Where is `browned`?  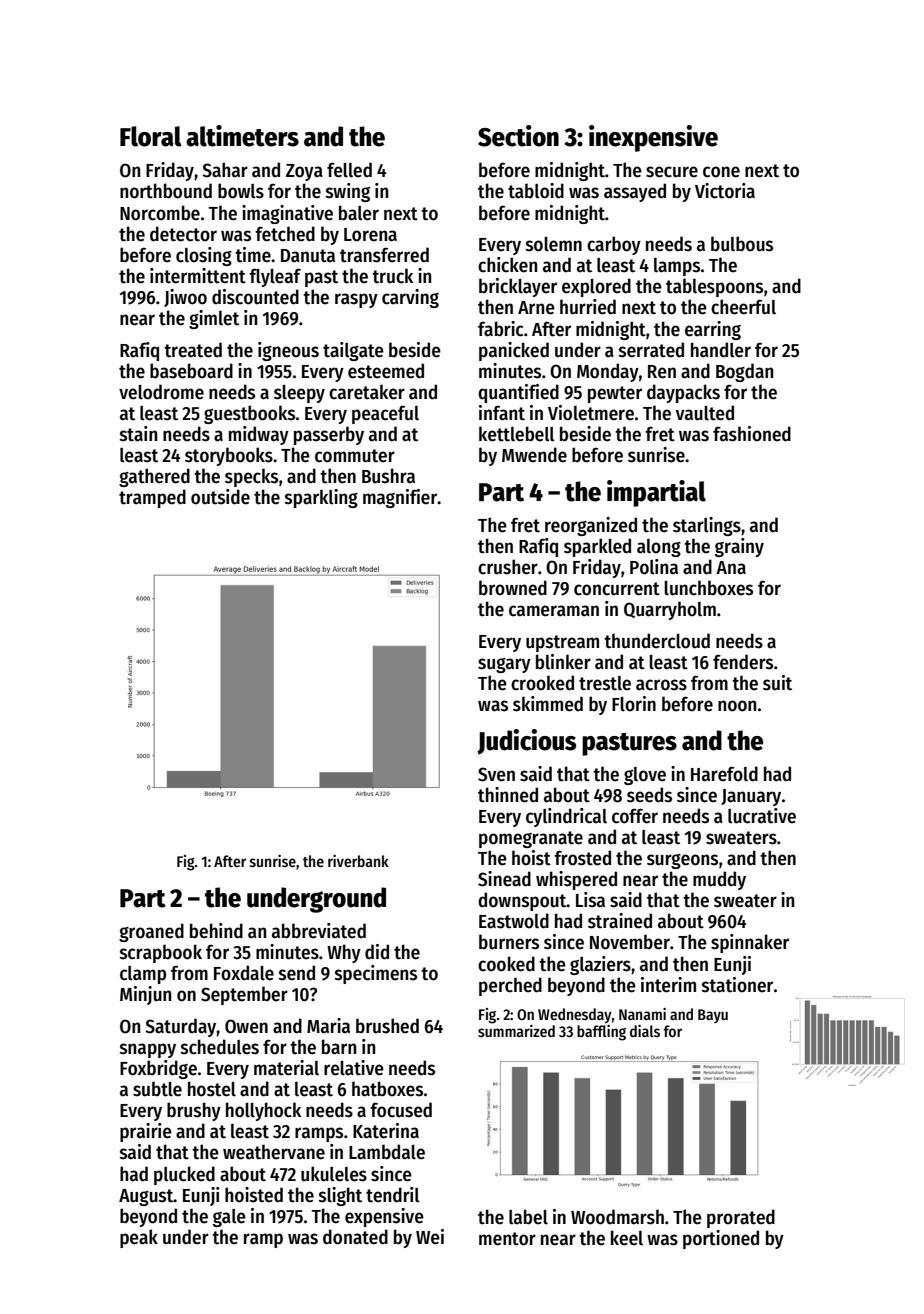
browned is located at coordinates (513, 588).
